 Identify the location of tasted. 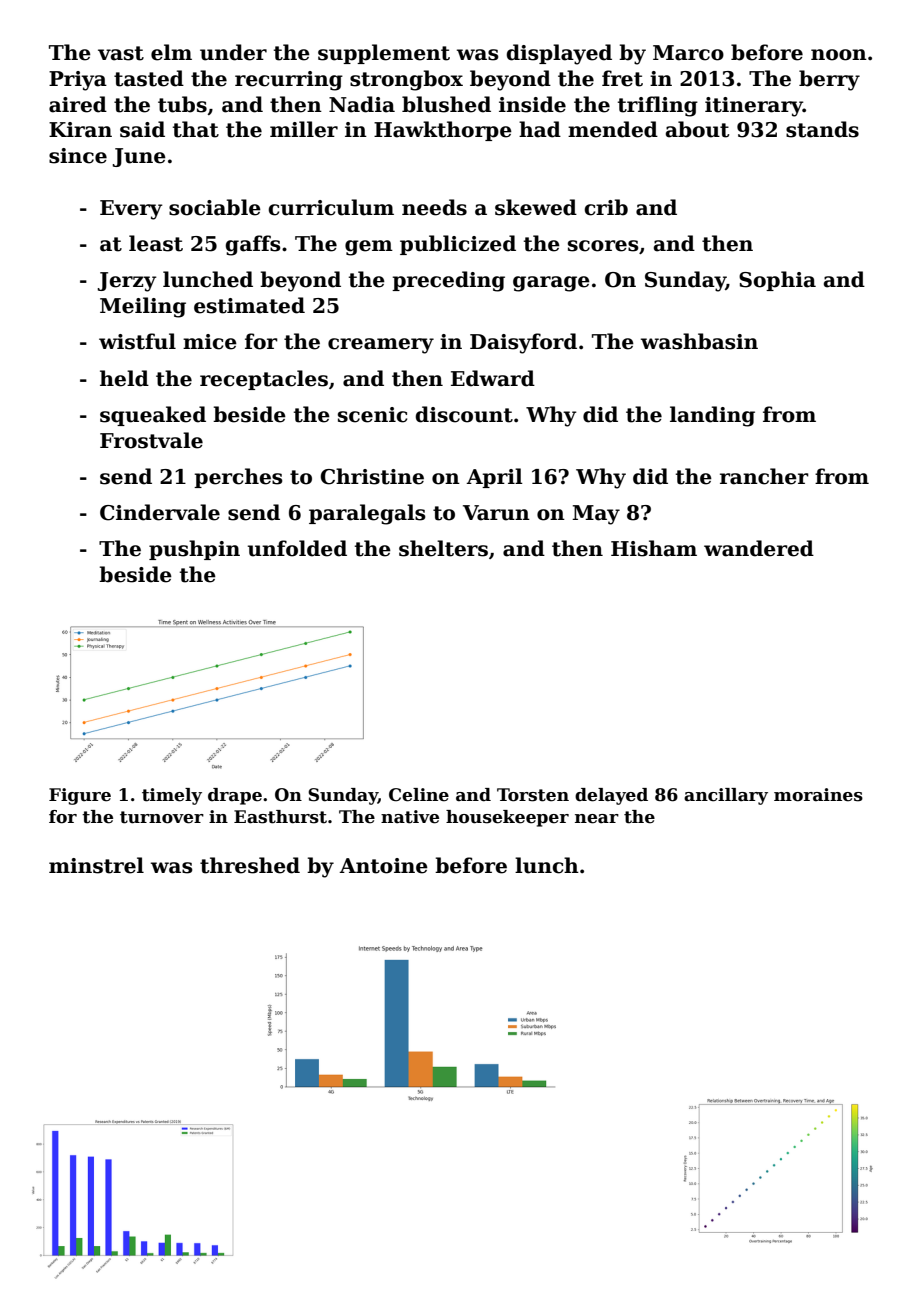
(149, 78).
